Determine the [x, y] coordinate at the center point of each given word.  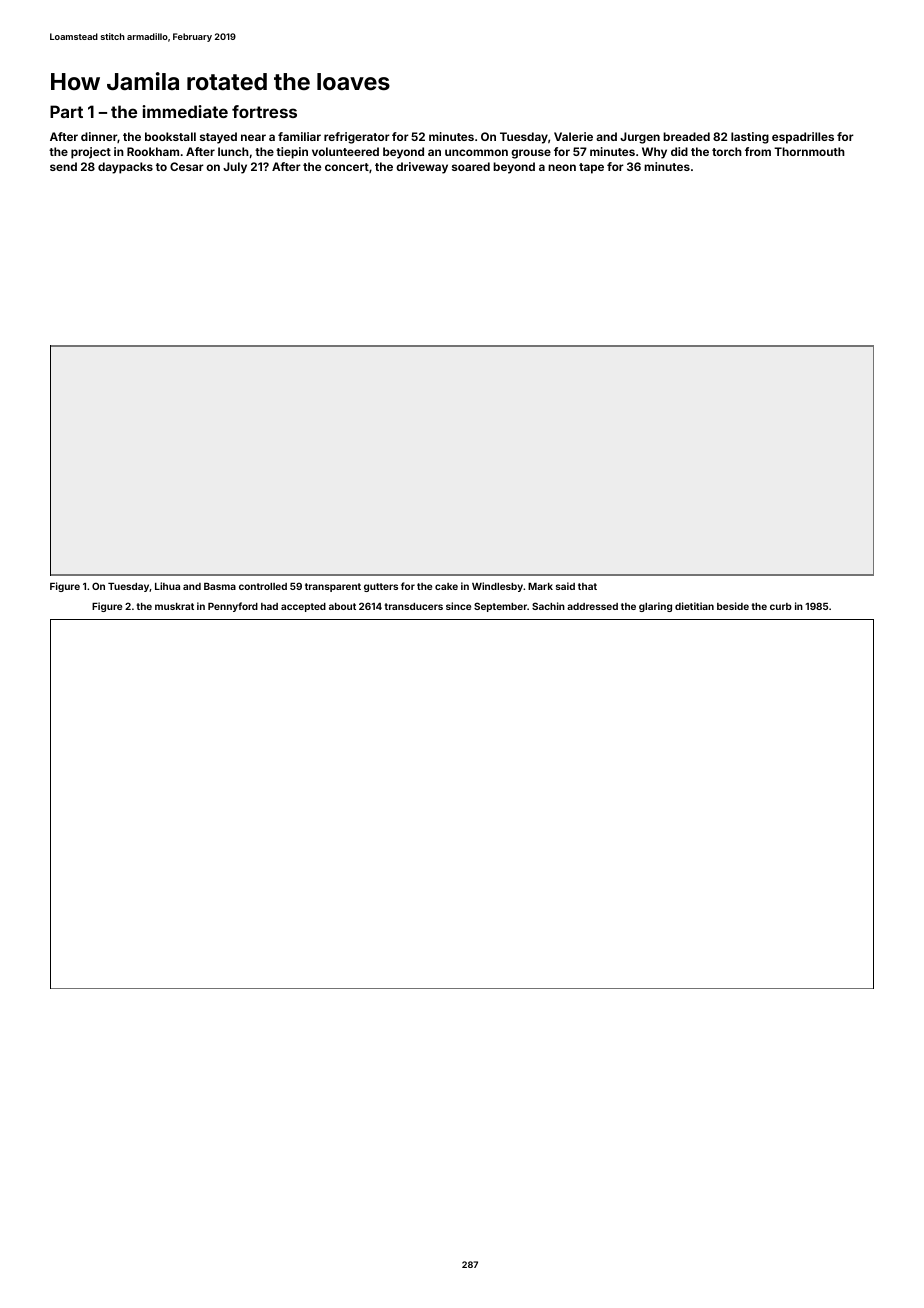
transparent [333, 587]
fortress [264, 111]
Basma [220, 586]
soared [471, 166]
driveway [422, 168]
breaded [686, 136]
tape [591, 168]
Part [66, 111]
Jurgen [640, 138]
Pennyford [233, 607]
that [587, 586]
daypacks [125, 168]
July [235, 168]
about [342, 606]
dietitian [694, 606]
